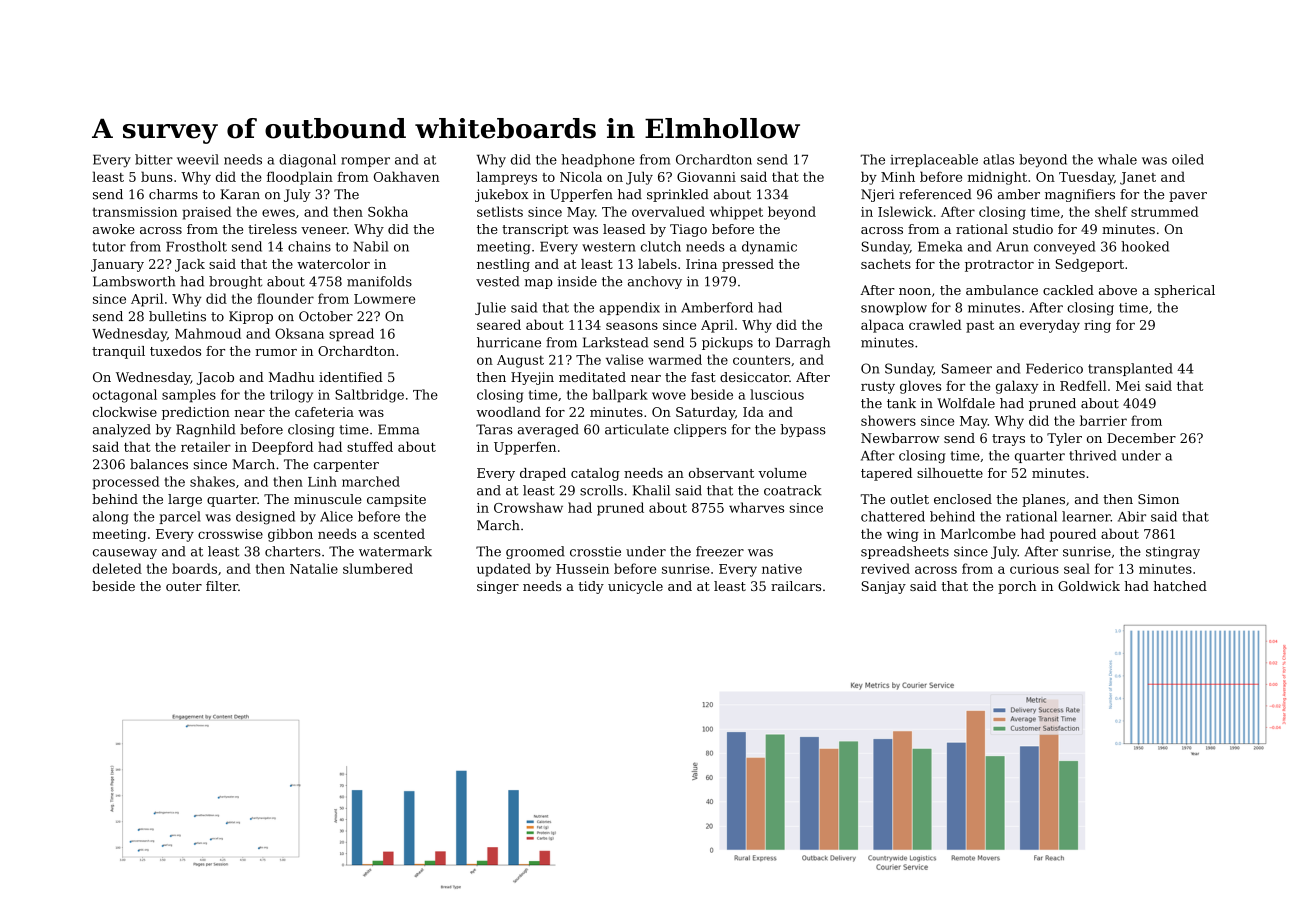  I want to click on volume, so click(782, 473).
